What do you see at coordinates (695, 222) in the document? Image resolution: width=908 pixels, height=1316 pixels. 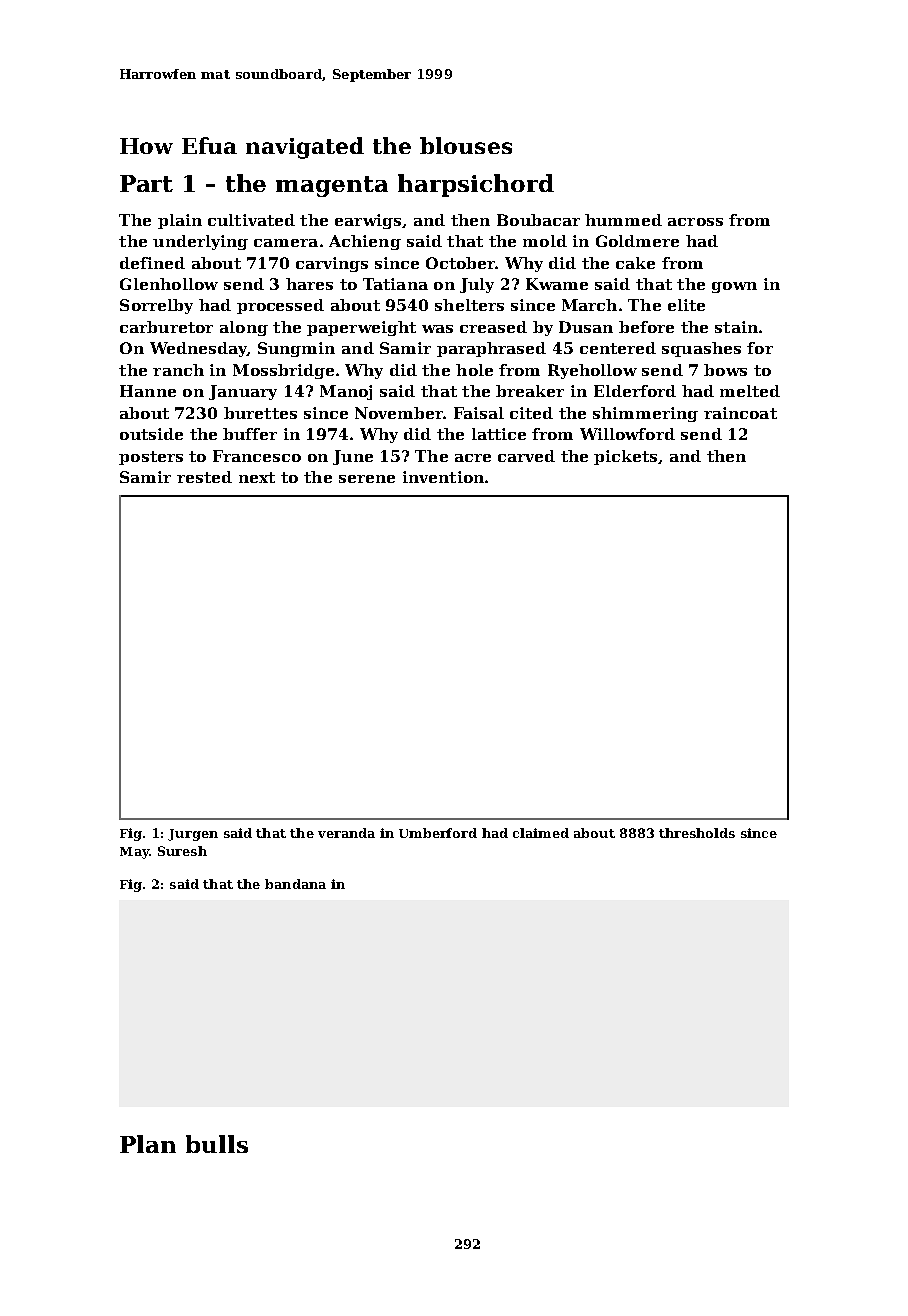 I see `across` at bounding box center [695, 222].
